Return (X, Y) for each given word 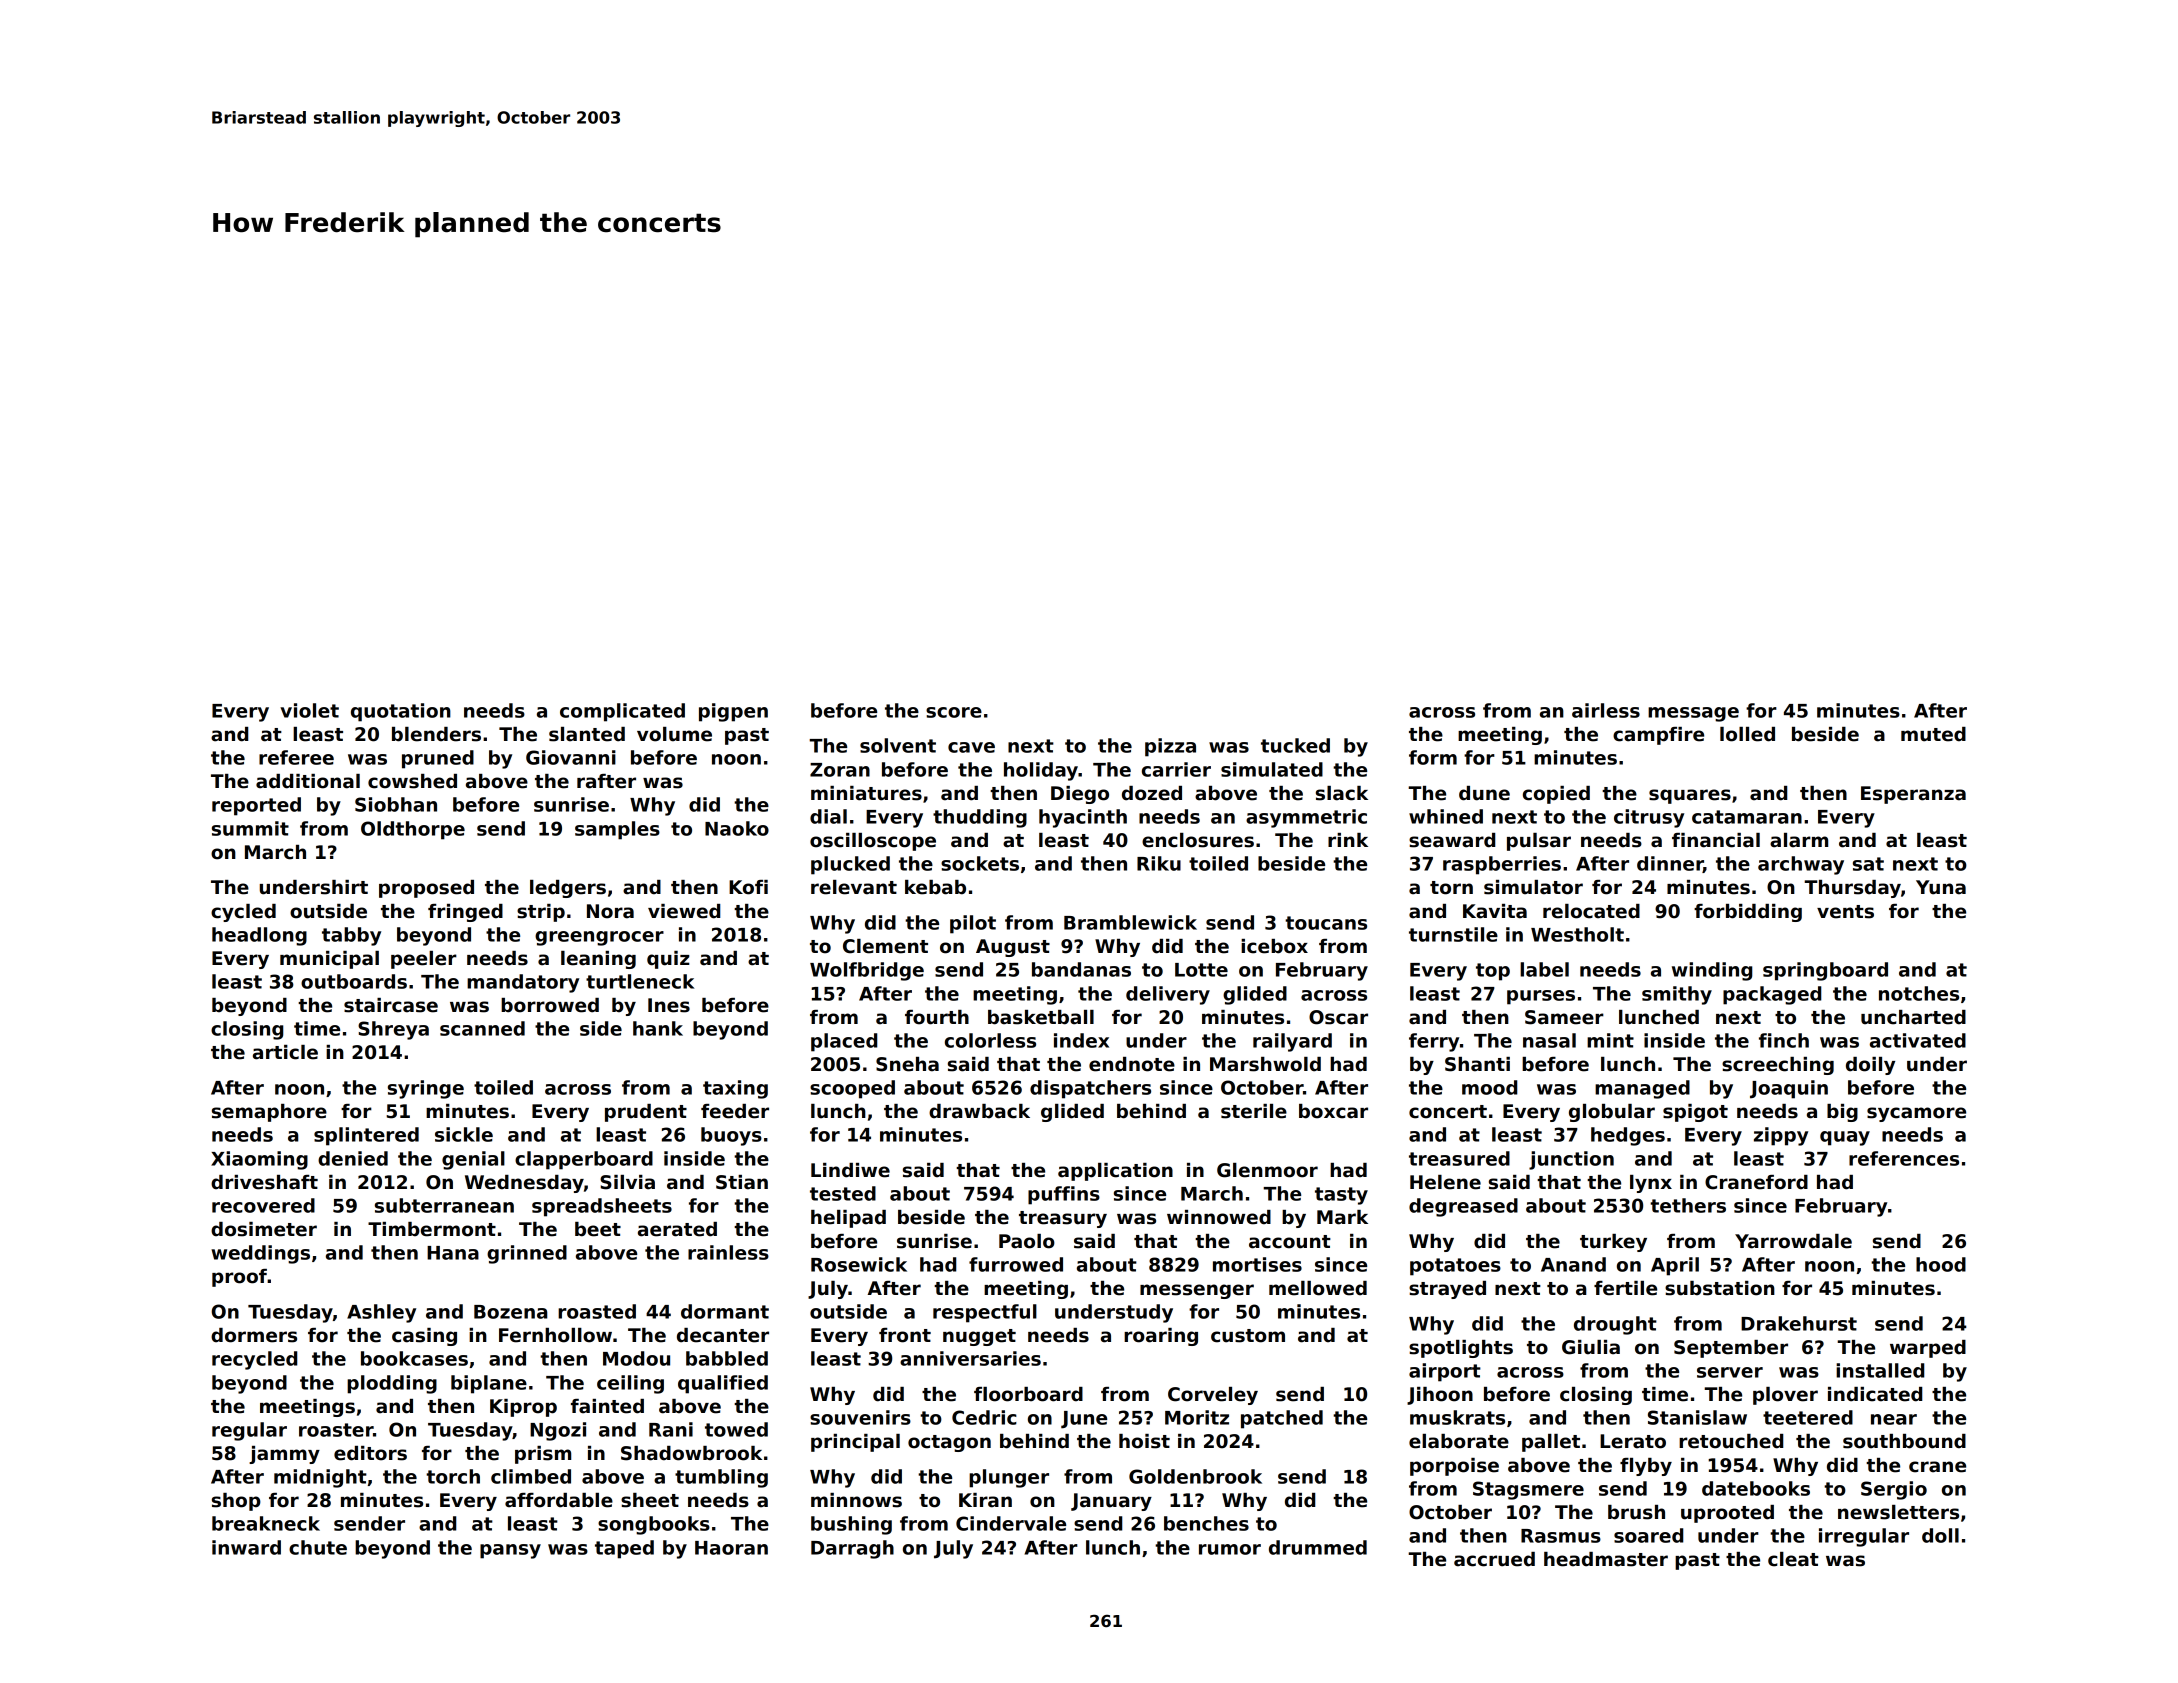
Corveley (1213, 1396)
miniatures (866, 793)
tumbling (721, 1478)
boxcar (1333, 1111)
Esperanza (1913, 795)
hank (658, 1028)
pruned (438, 759)
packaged (1772, 995)
